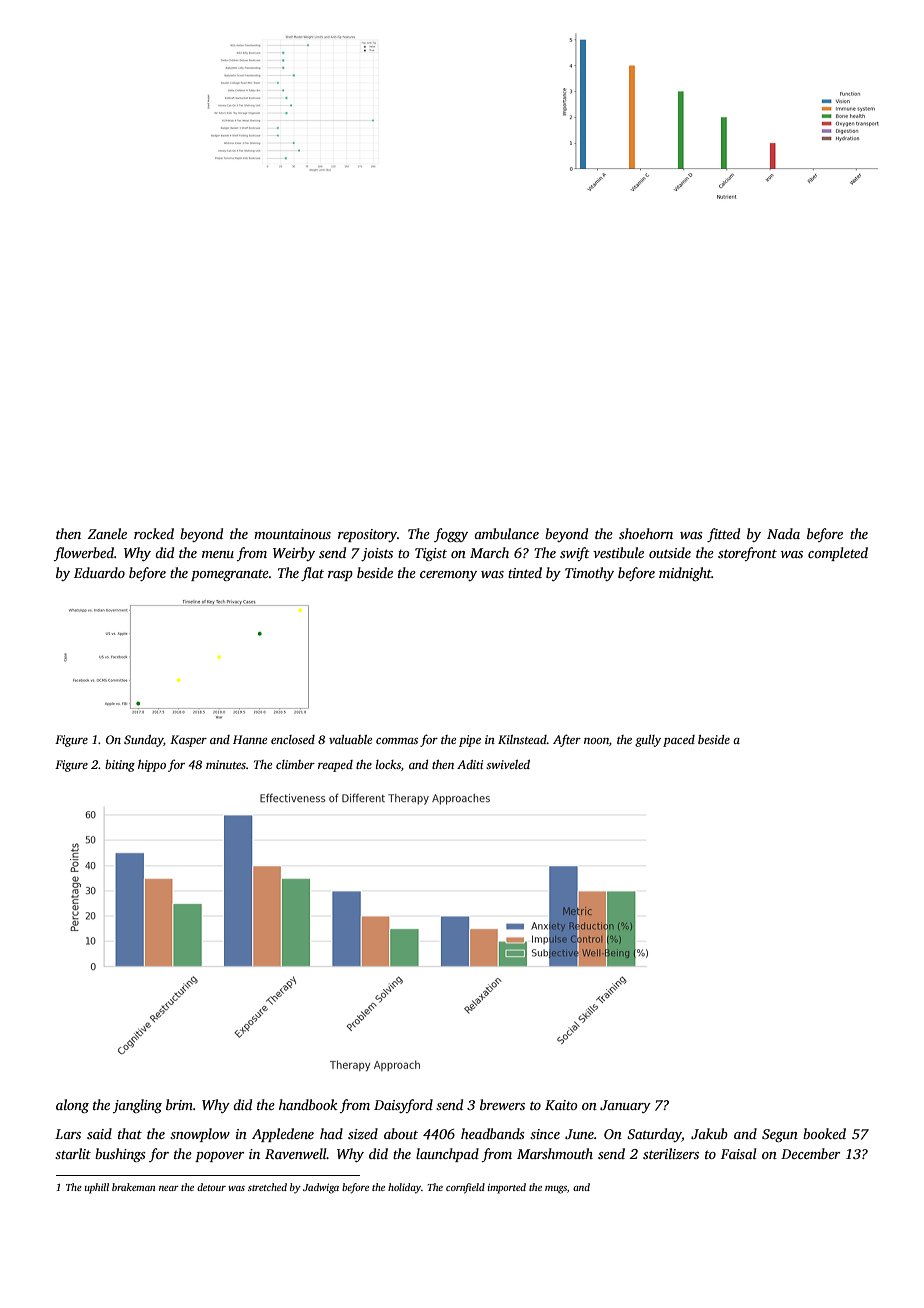 The height and width of the screenshot is (1308, 924). I want to click on minutes, so click(226, 764).
